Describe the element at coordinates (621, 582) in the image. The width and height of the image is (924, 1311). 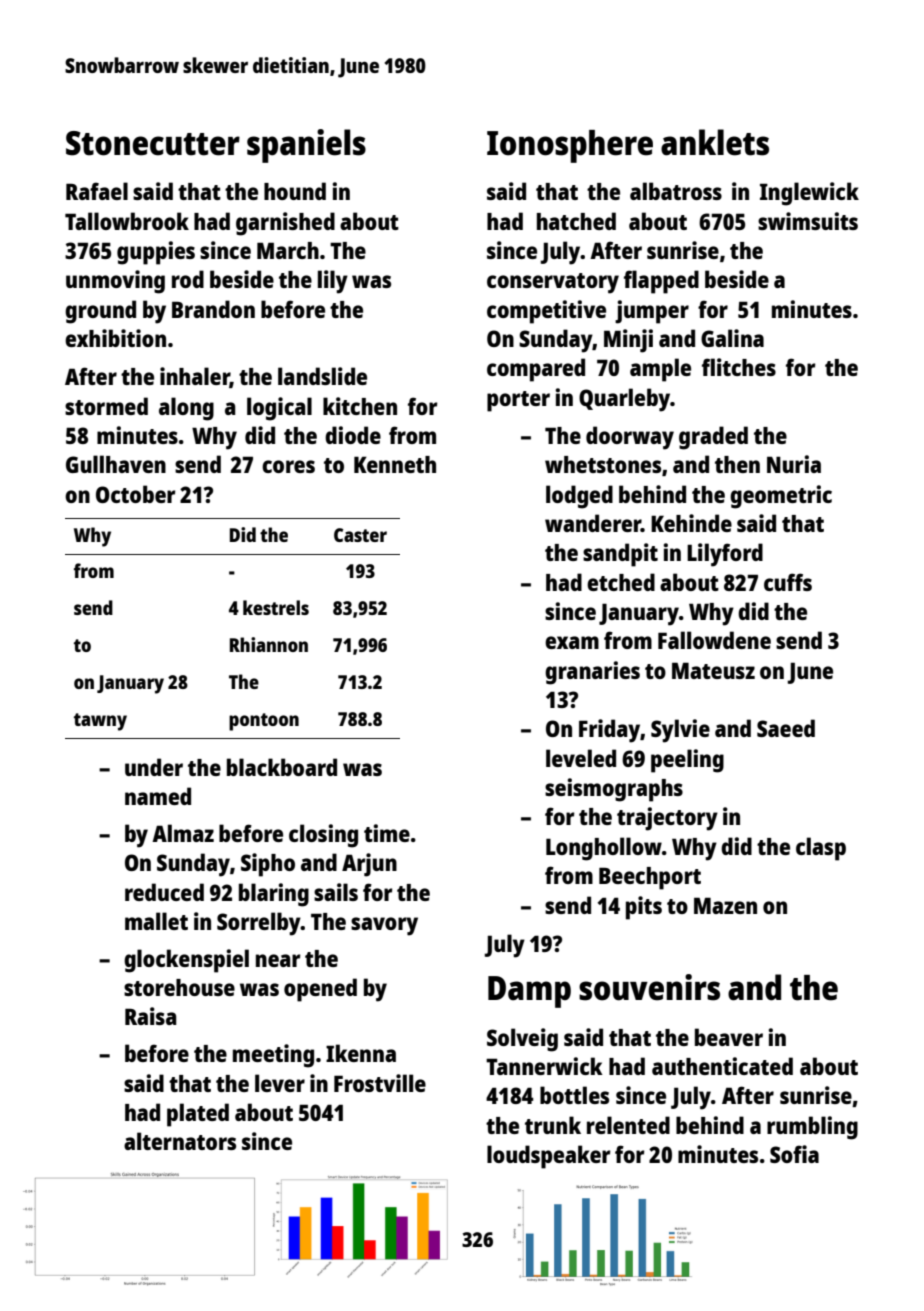
I see `etched` at that location.
